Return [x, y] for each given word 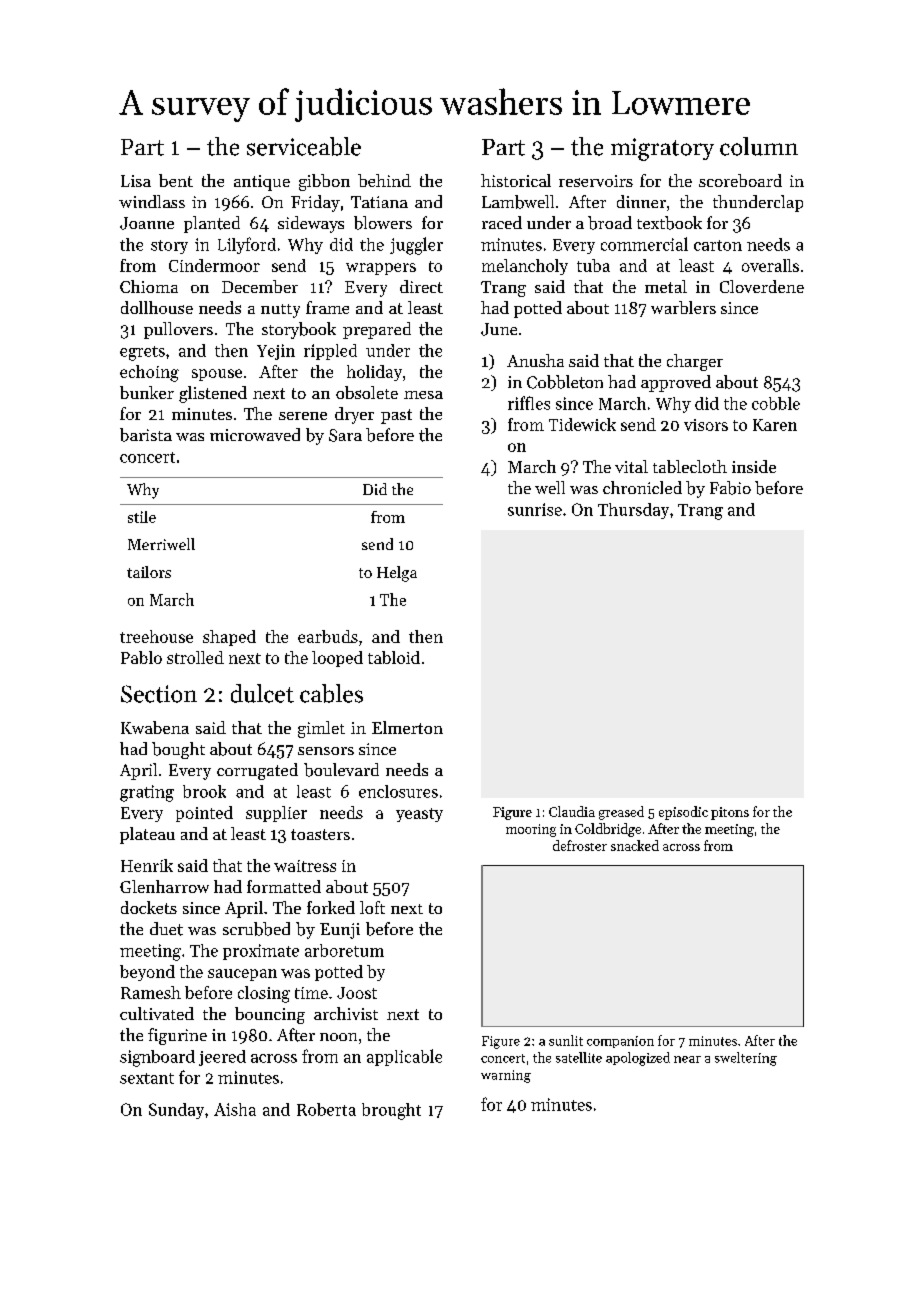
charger [695, 362]
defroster [580, 845]
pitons [730, 813]
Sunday [176, 1111]
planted [212, 224]
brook [204, 791]
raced [502, 222]
